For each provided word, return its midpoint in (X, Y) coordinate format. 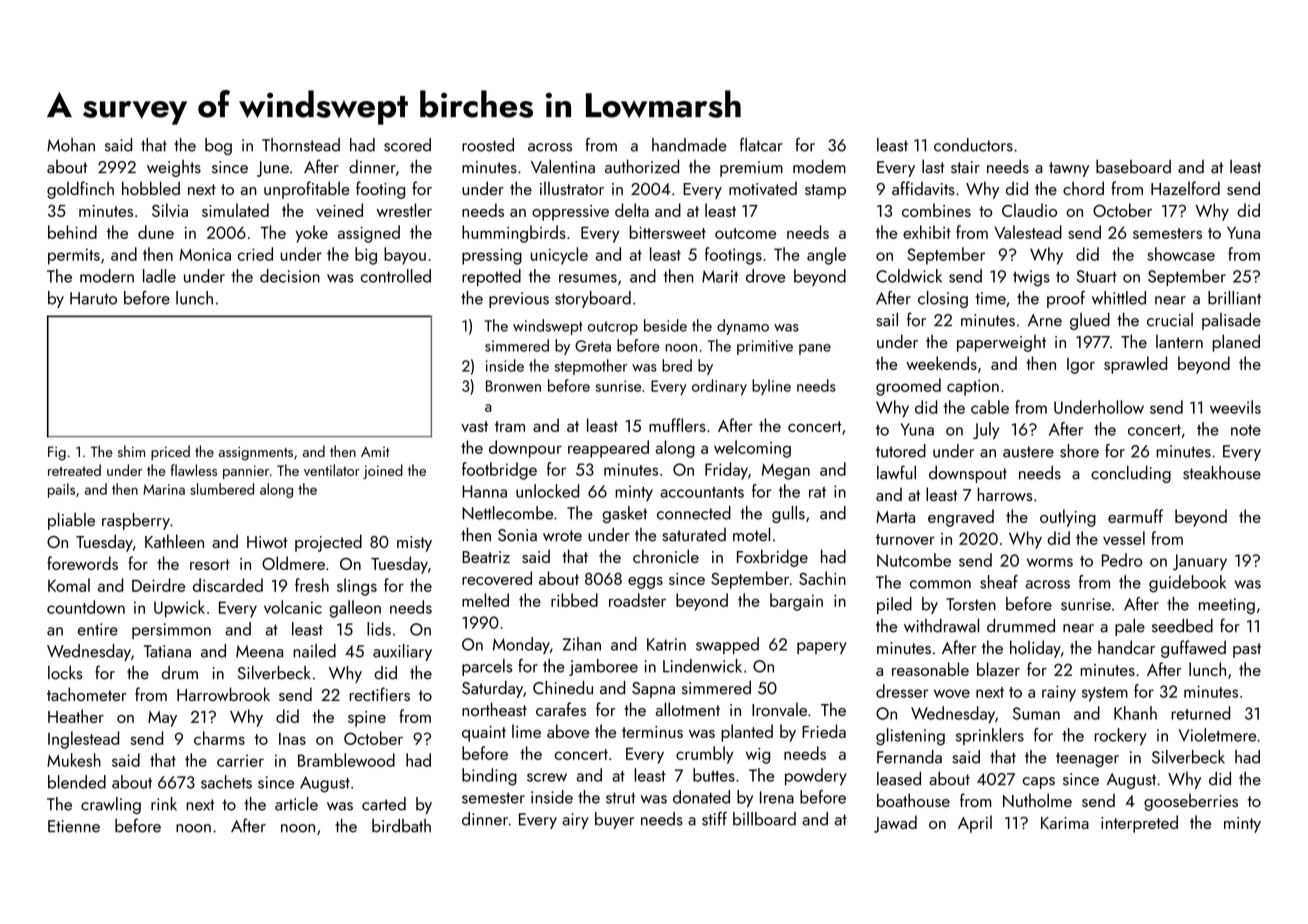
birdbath (401, 826)
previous (519, 300)
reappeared (608, 449)
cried (255, 254)
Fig (57, 453)
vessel (1124, 538)
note (1246, 430)
